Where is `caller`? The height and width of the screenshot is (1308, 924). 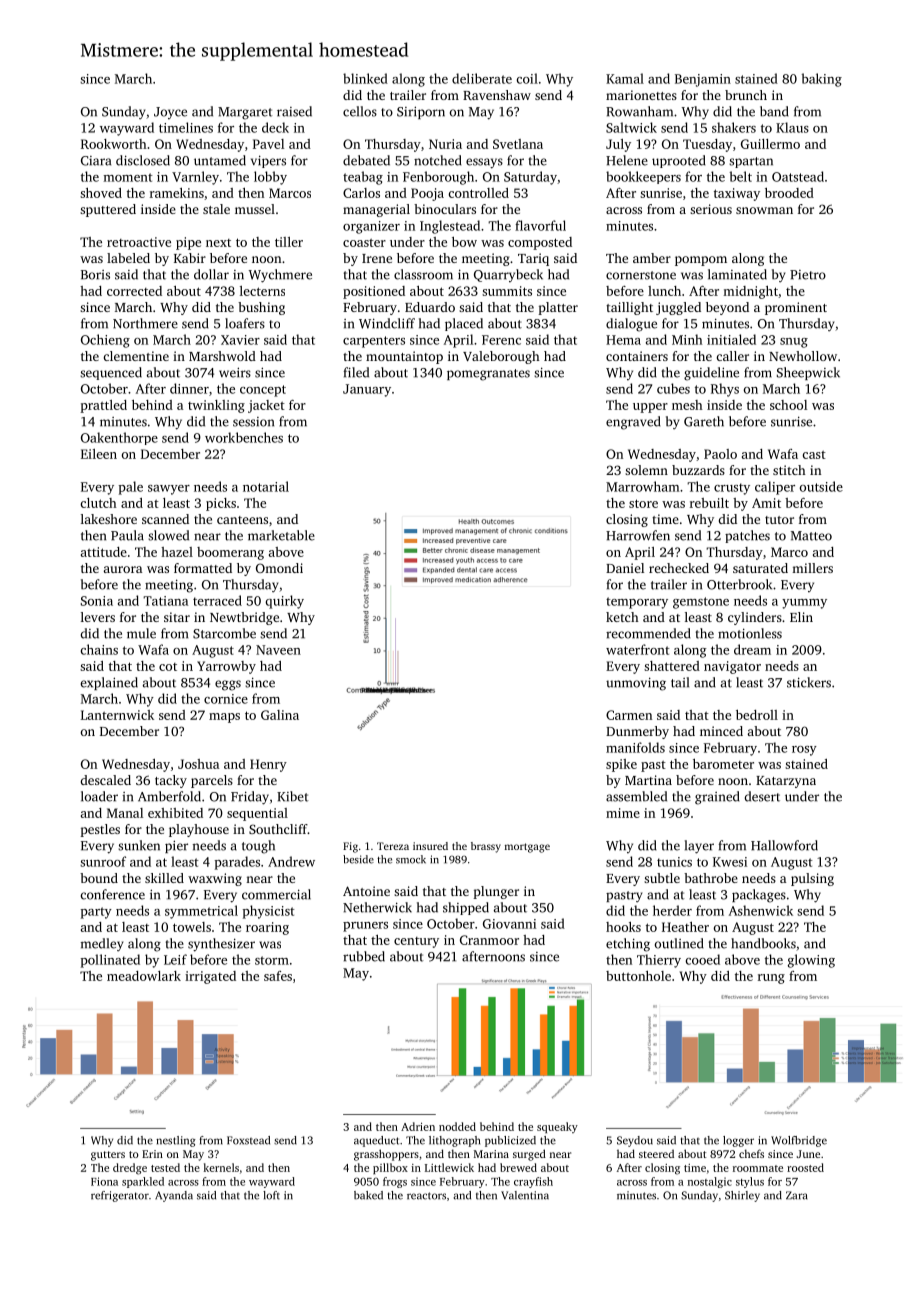
caller is located at coordinates (733, 356).
